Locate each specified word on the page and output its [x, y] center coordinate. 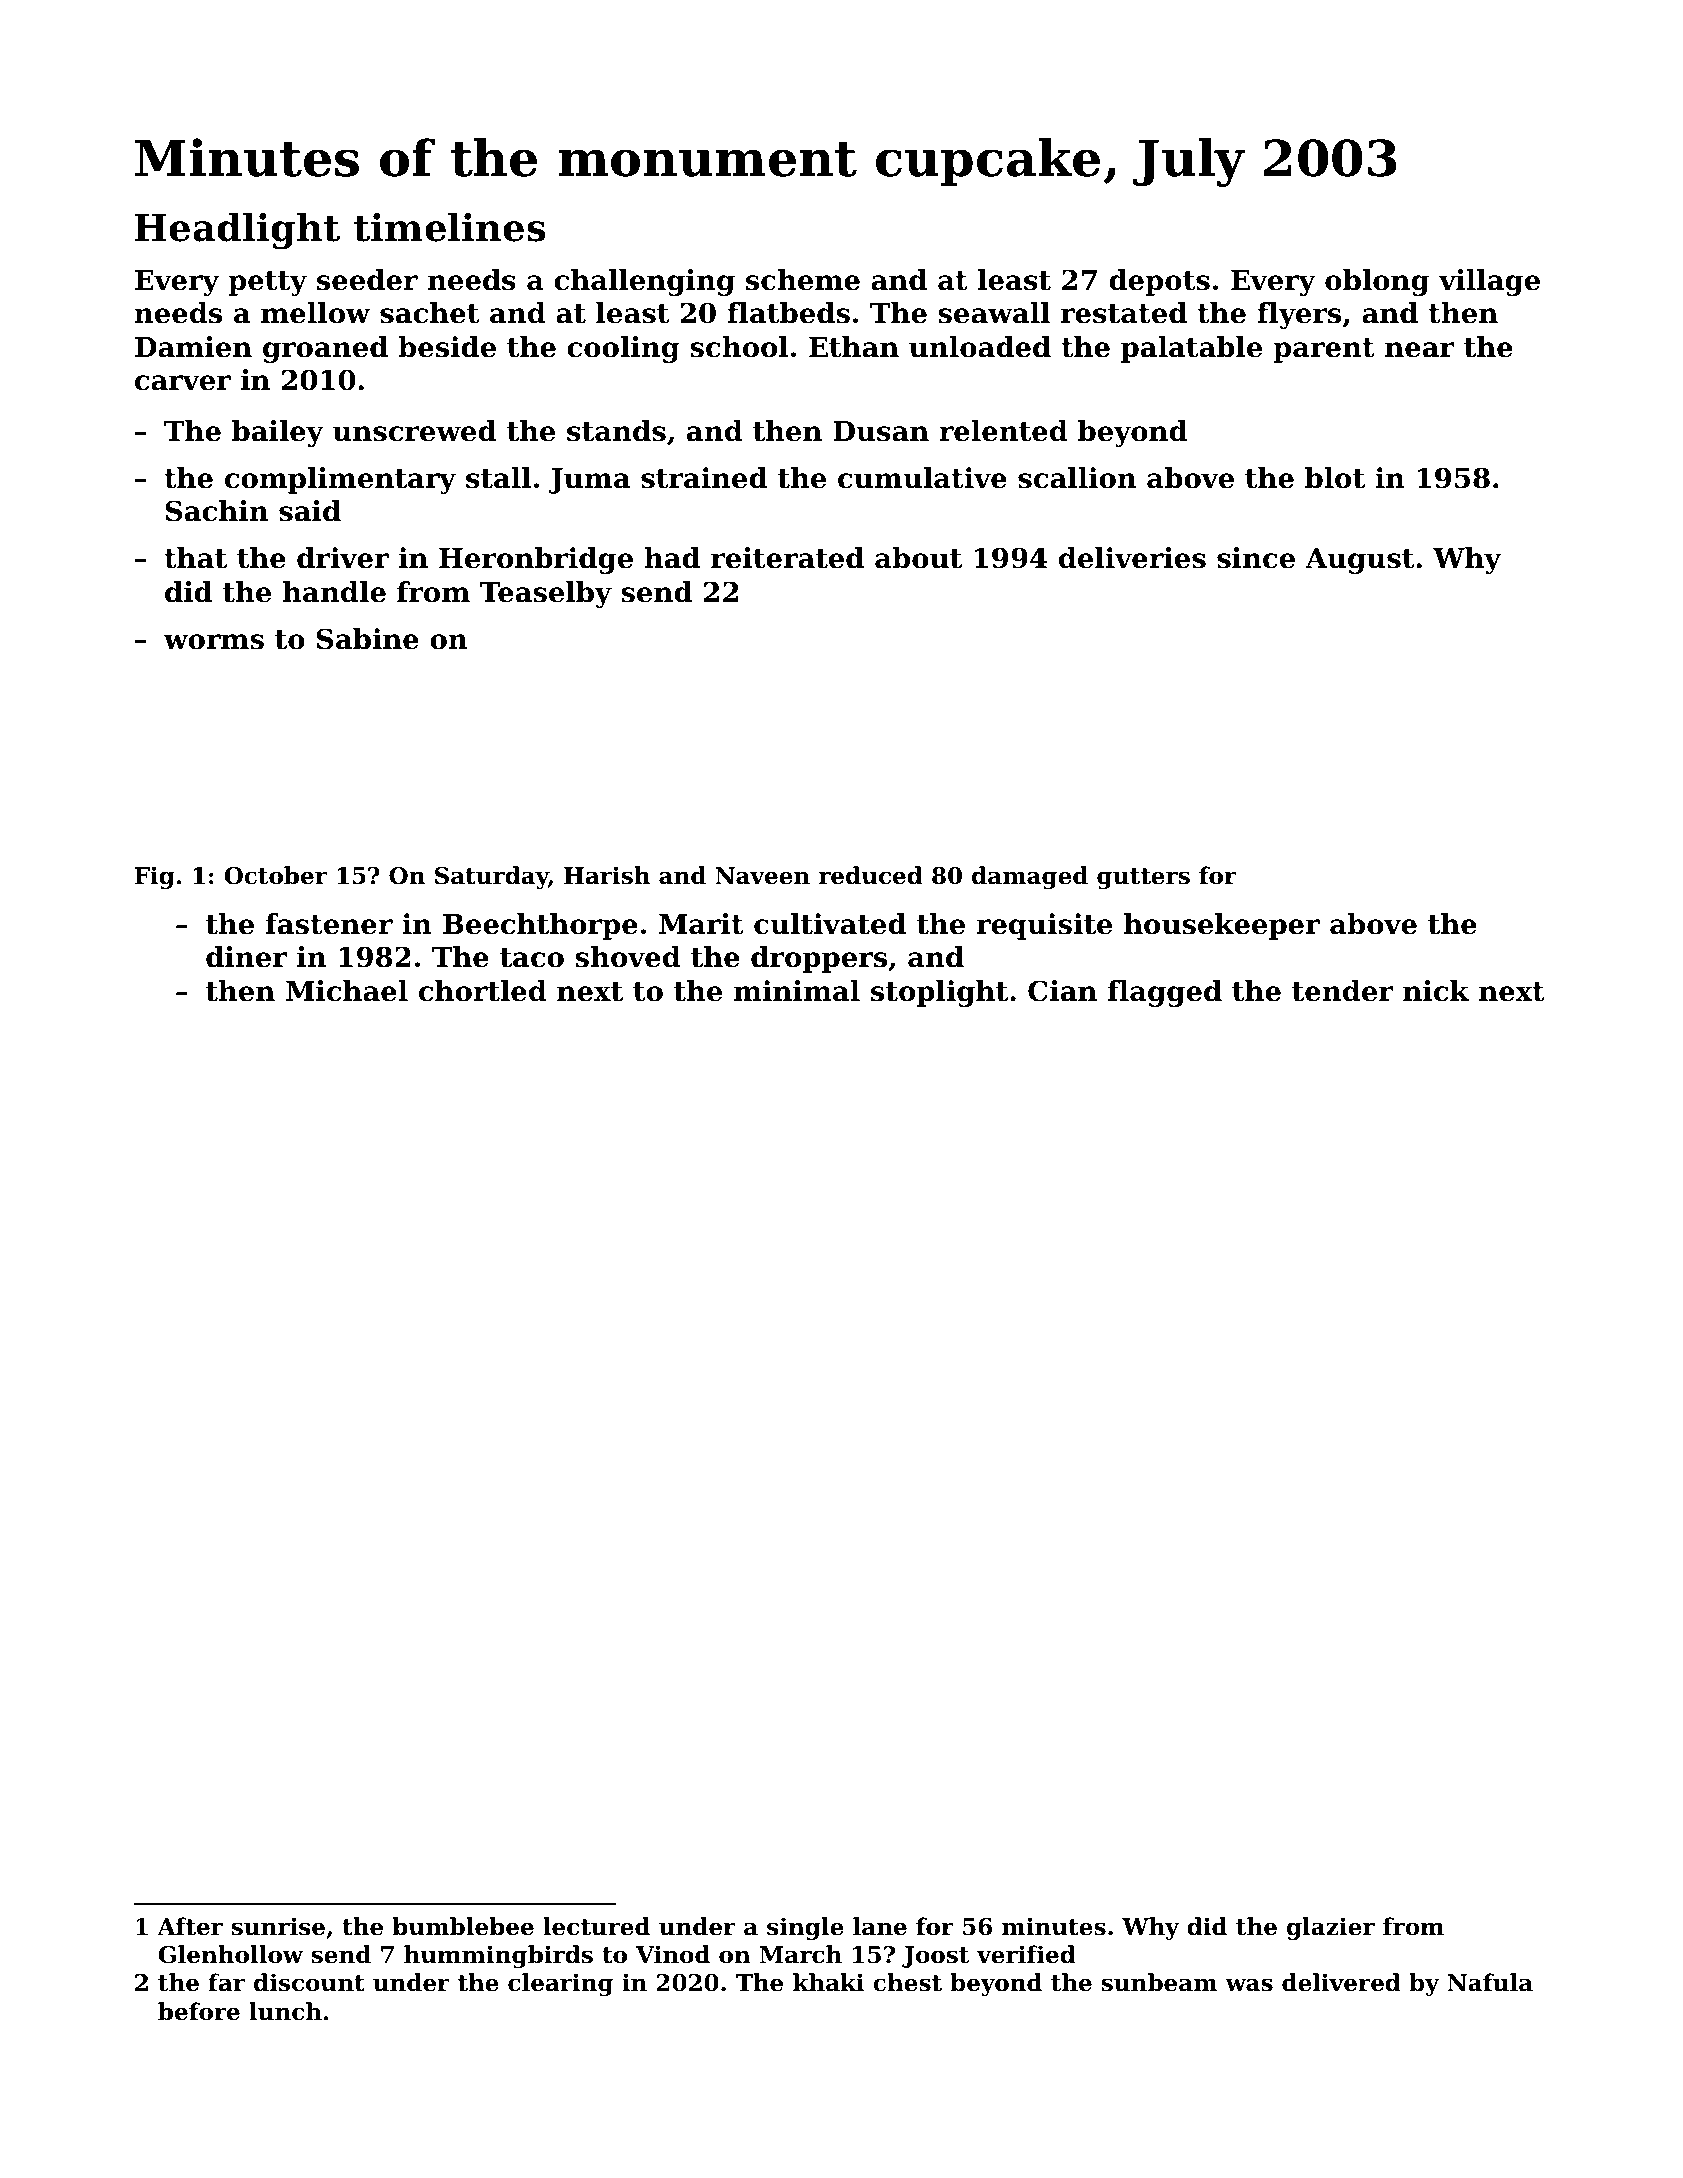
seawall [994, 313]
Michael [347, 991]
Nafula [1490, 1982]
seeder [367, 280]
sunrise [278, 1926]
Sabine [368, 639]
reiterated [787, 558]
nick [1436, 991]
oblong [1377, 282]
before [199, 2011]
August [1359, 561]
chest [907, 1982]
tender [1343, 991]
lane [880, 1926]
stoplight [939, 993]
